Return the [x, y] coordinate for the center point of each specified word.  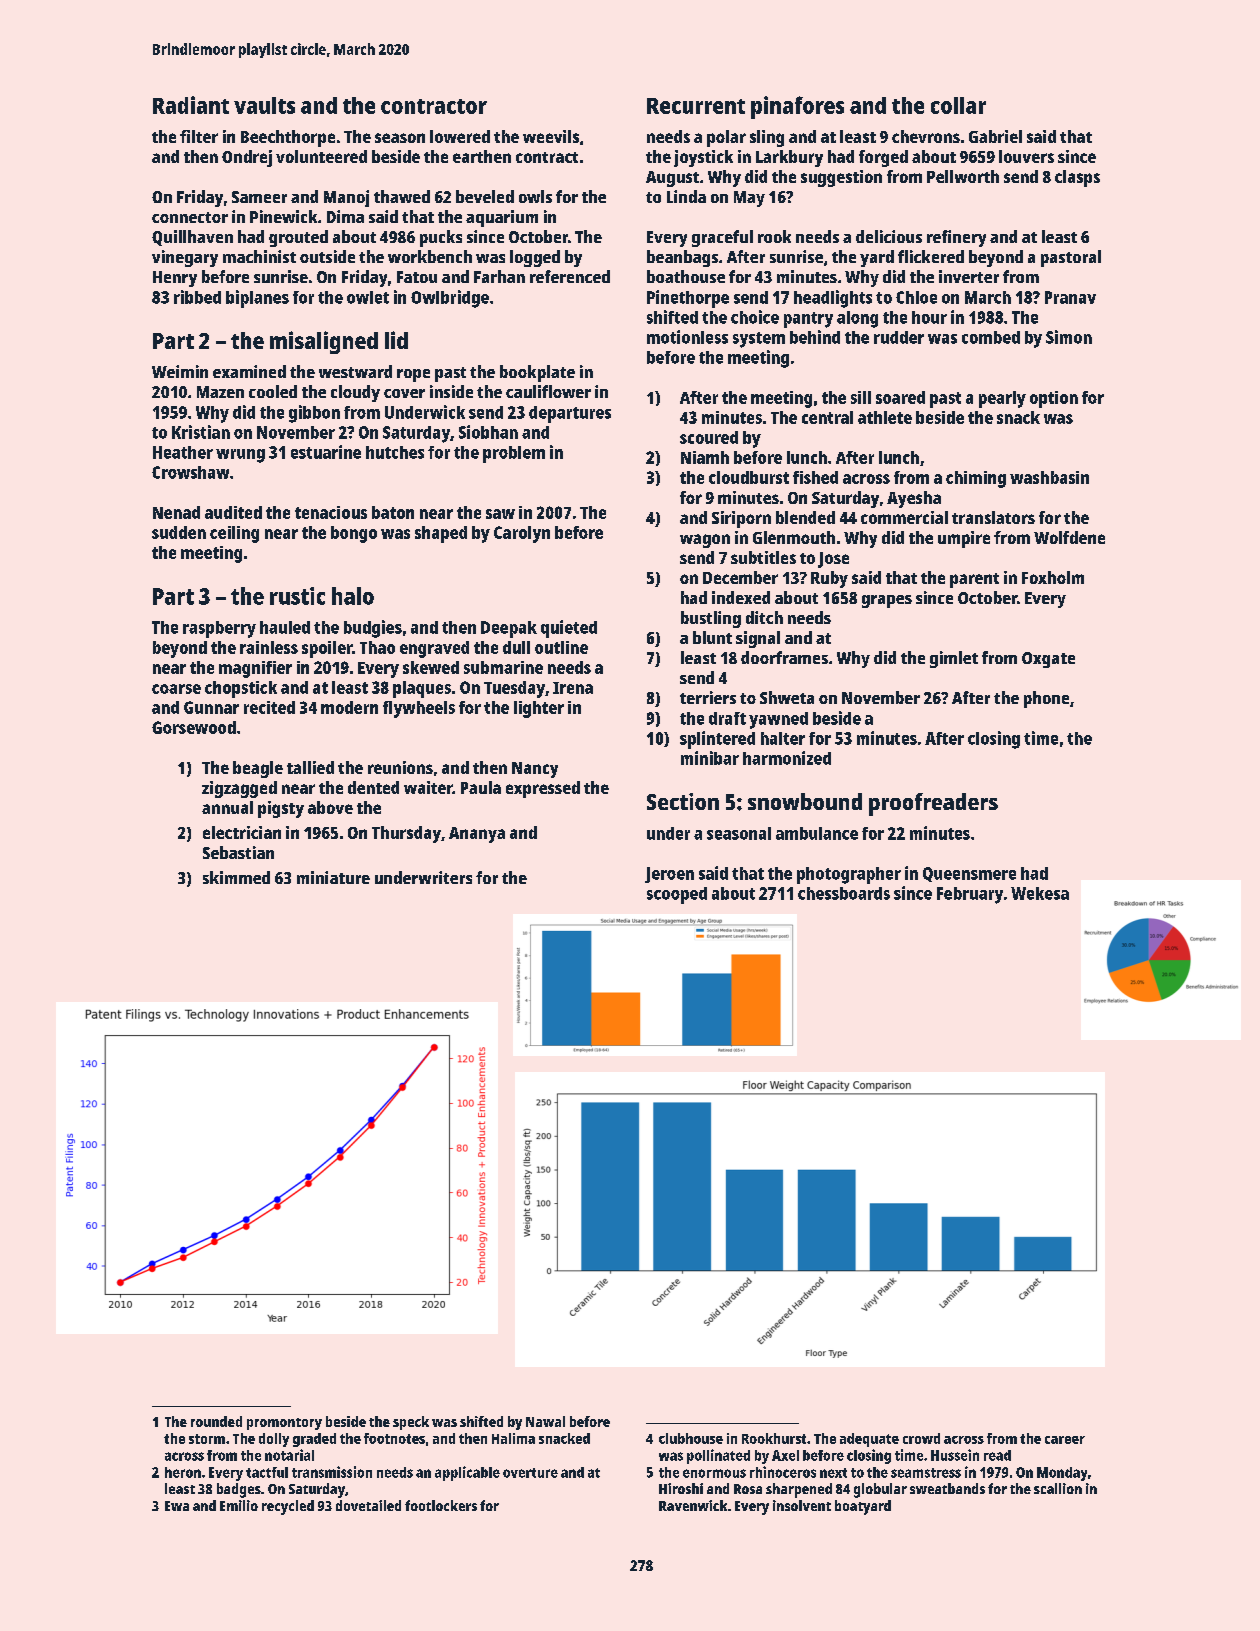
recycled [288, 1507]
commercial [904, 517]
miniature [333, 877]
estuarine [326, 452]
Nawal [545, 1421]
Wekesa [1040, 893]
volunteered [321, 156]
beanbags [682, 258]
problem [514, 454]
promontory [284, 1424]
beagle [258, 769]
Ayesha [914, 499]
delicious [889, 236]
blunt [712, 637]
